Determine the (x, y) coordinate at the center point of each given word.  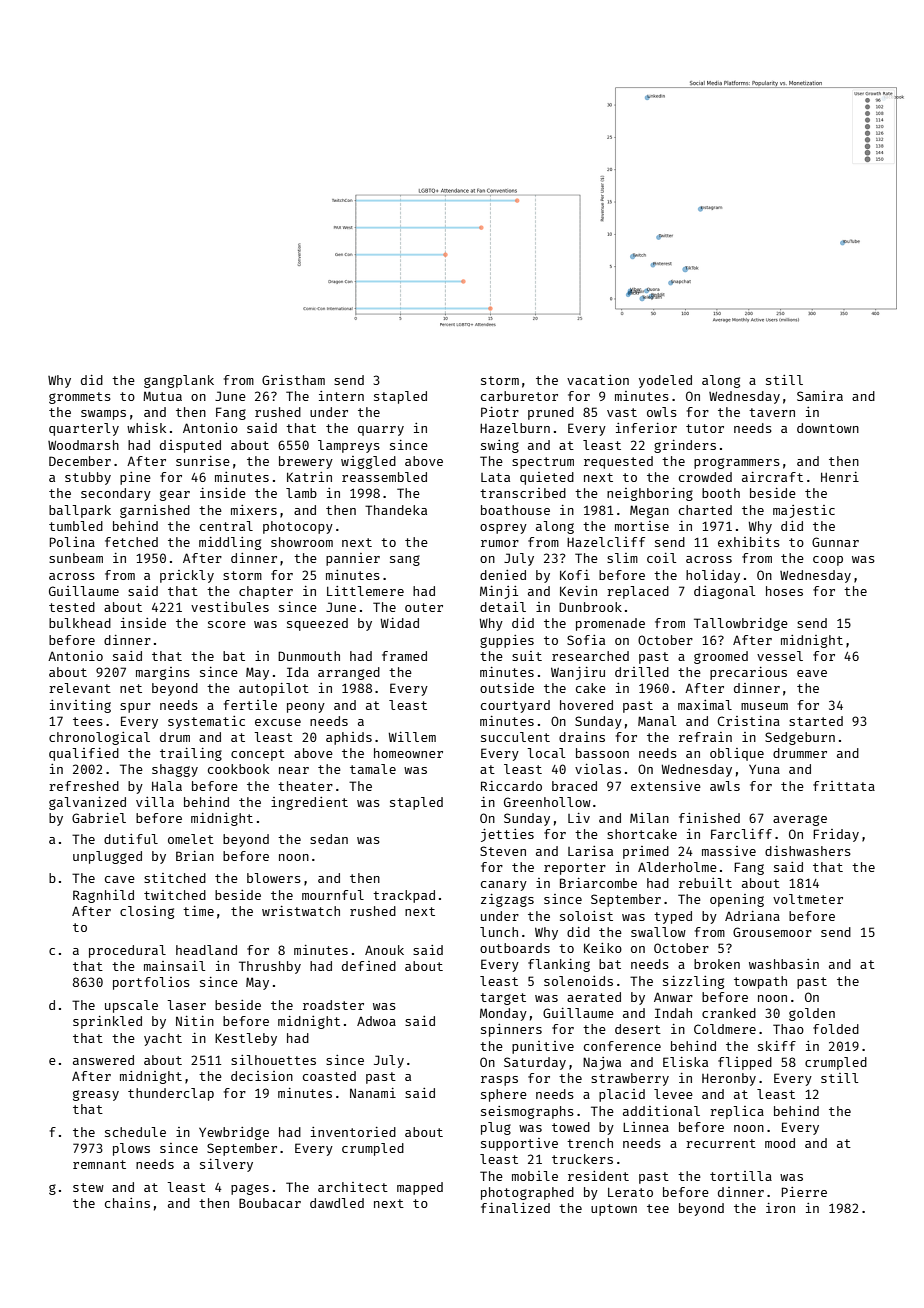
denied (503, 575)
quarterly (84, 429)
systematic (206, 722)
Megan (649, 511)
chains (127, 1203)
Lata (495, 477)
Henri (840, 477)
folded (836, 1029)
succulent (515, 737)
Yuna (764, 769)
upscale (131, 1006)
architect (353, 1187)
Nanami (373, 1093)
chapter (266, 592)
